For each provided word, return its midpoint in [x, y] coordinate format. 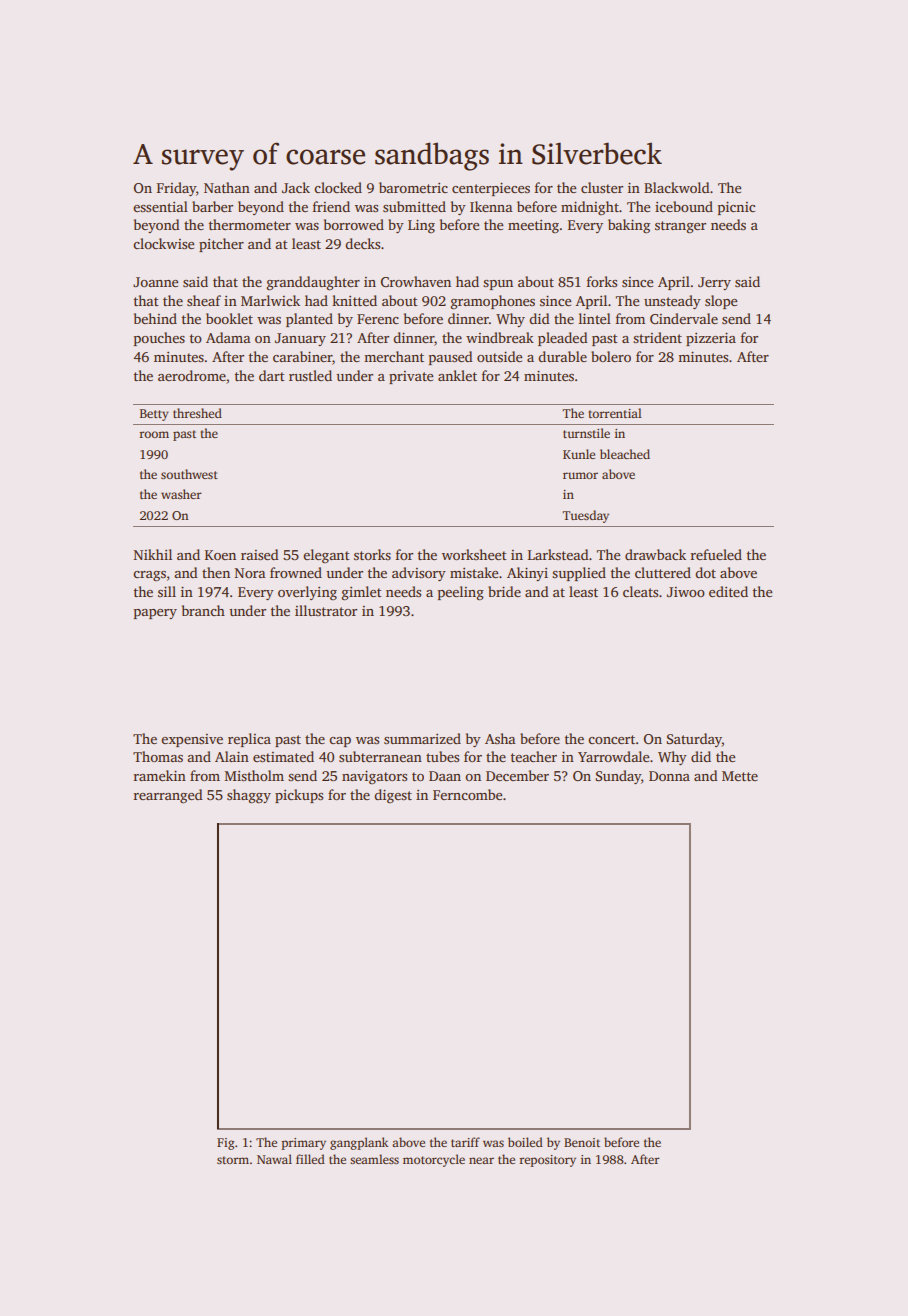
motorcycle [434, 1160]
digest [393, 796]
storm [233, 1160]
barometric [413, 187]
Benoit [582, 1142]
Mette [740, 776]
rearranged [168, 796]
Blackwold [677, 187]
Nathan [227, 187]
